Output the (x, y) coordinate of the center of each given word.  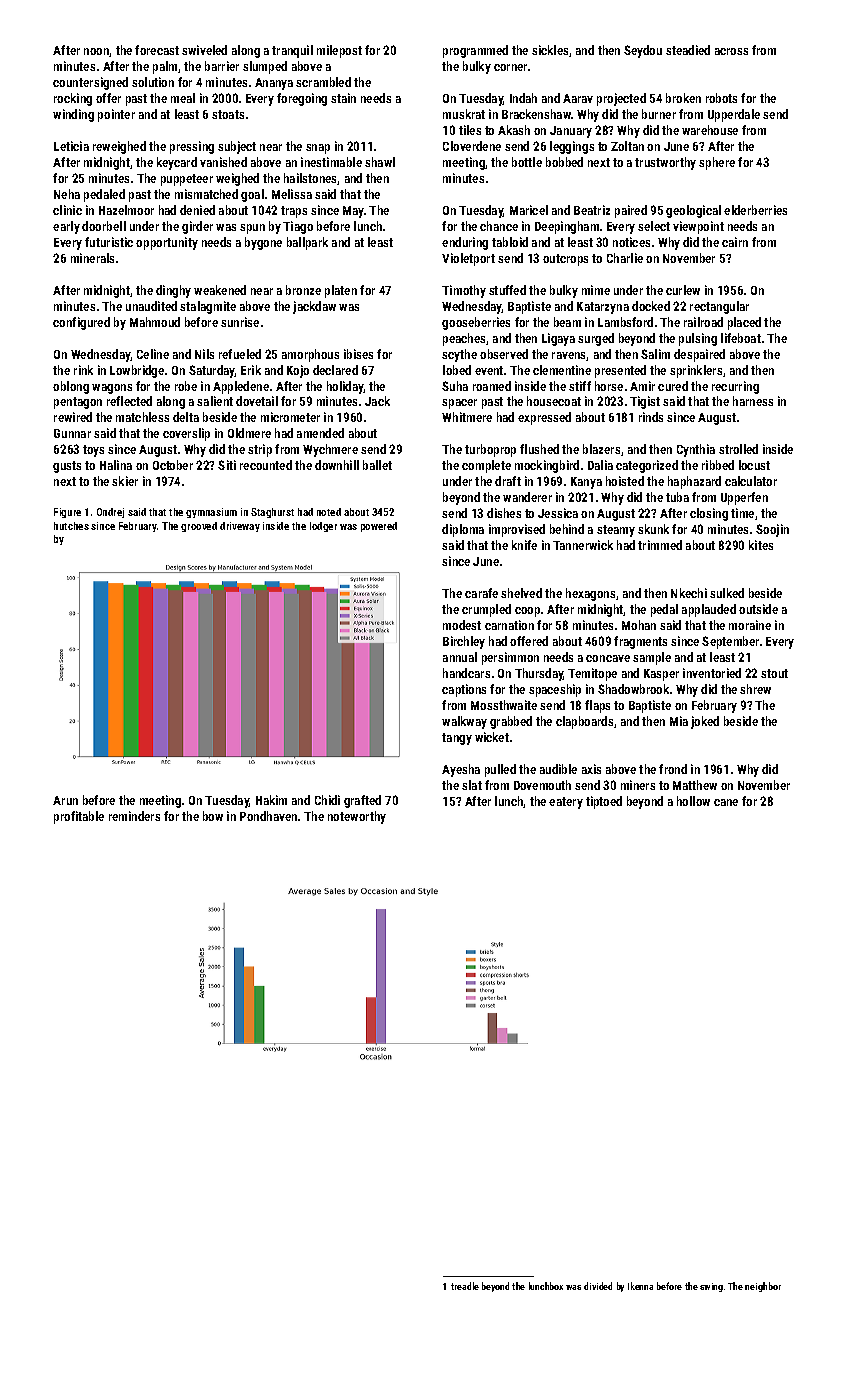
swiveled (204, 50)
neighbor (763, 1287)
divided (598, 1286)
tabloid (510, 242)
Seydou (643, 51)
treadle (465, 1286)
